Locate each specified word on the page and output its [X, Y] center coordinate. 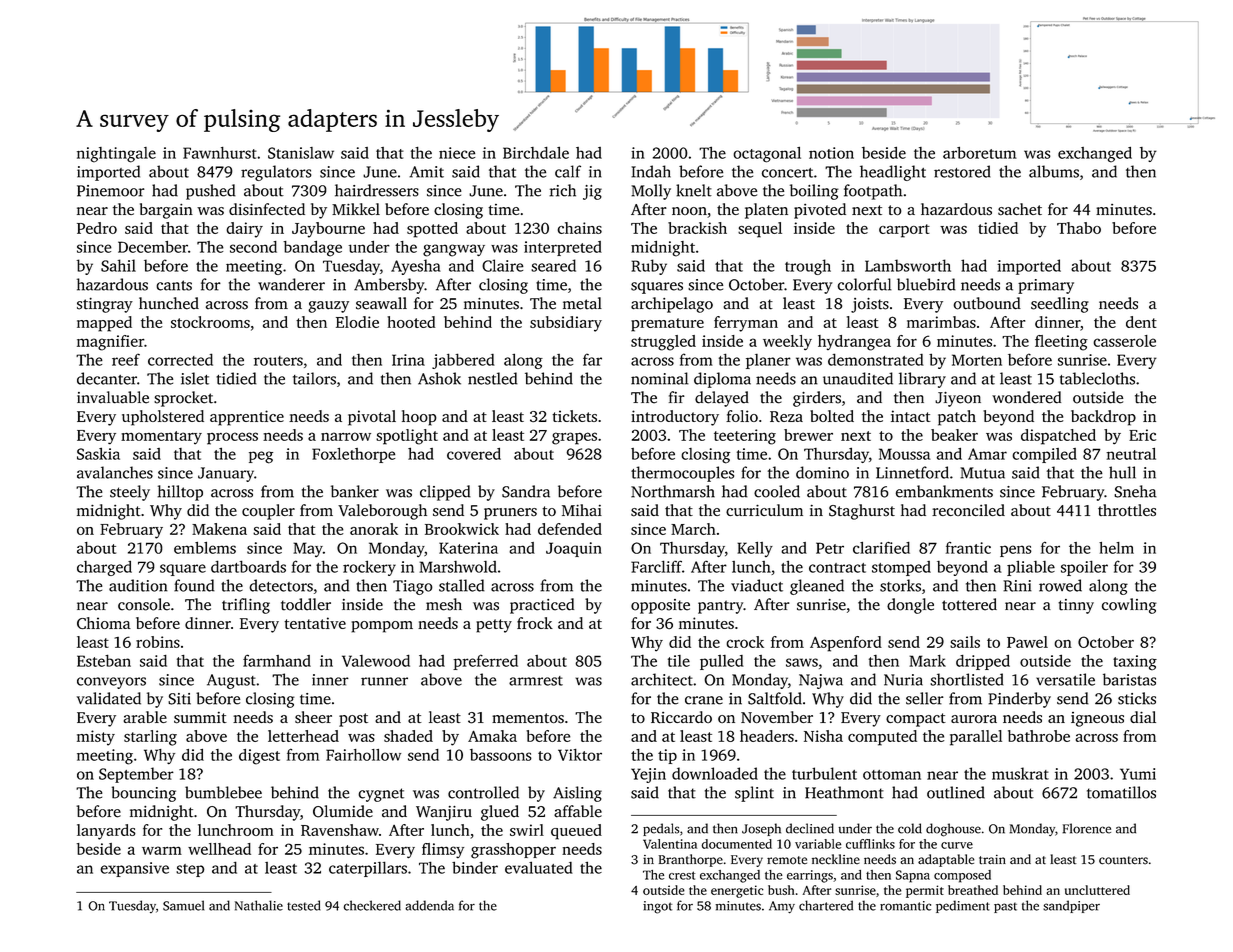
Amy [782, 907]
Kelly [755, 549]
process [232, 438]
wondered [1026, 397]
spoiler [1084, 568]
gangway [454, 250]
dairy [244, 230]
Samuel [183, 905]
